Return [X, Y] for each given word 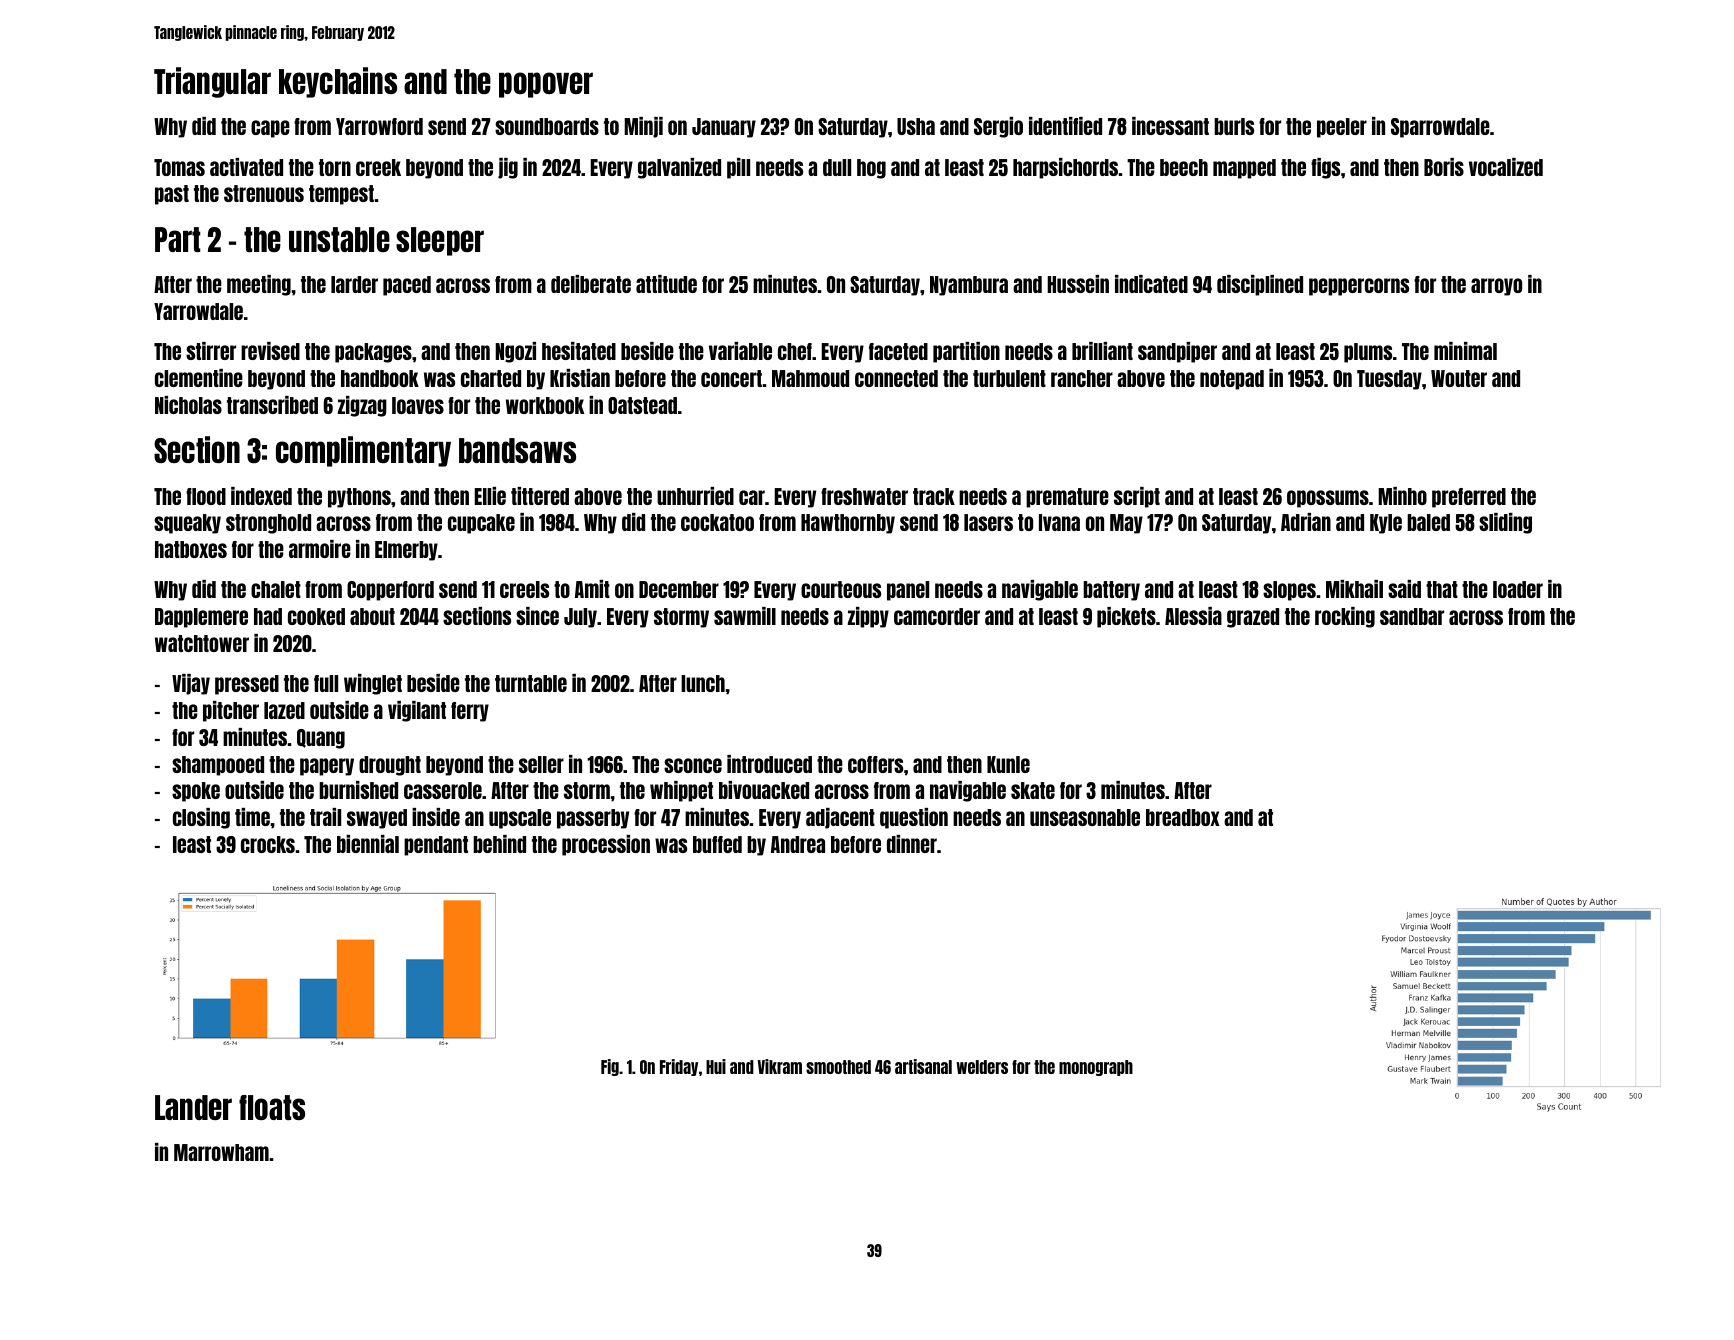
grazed [1253, 618]
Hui [716, 1066]
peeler [1342, 128]
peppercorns [1359, 287]
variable [740, 351]
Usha [916, 126]
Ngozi [515, 352]
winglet [373, 684]
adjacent [840, 818]
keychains [338, 82]
